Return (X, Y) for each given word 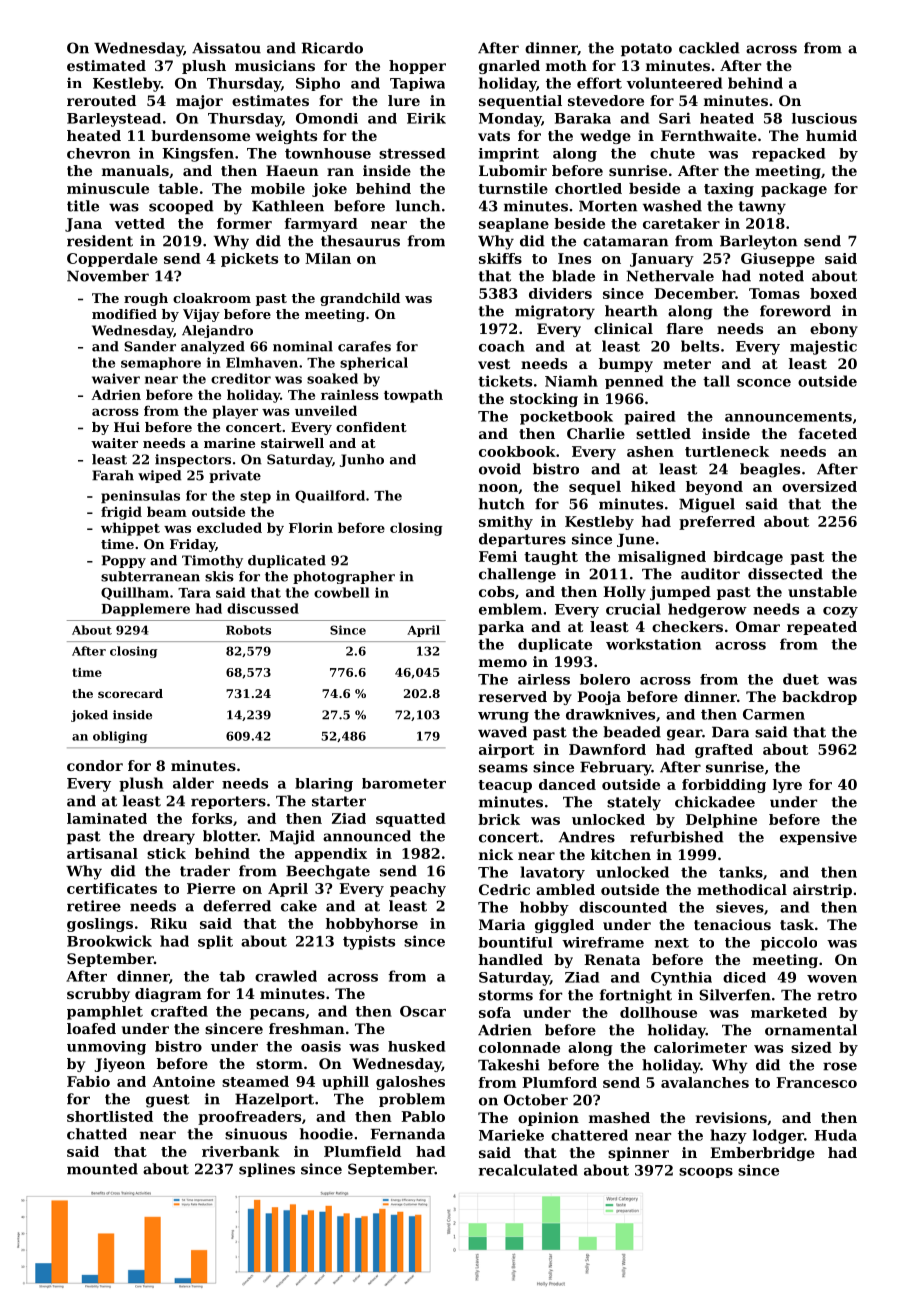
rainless (350, 394)
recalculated (528, 1170)
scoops (706, 1173)
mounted (102, 1169)
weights (286, 137)
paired (649, 418)
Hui (127, 427)
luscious (824, 118)
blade (573, 276)
